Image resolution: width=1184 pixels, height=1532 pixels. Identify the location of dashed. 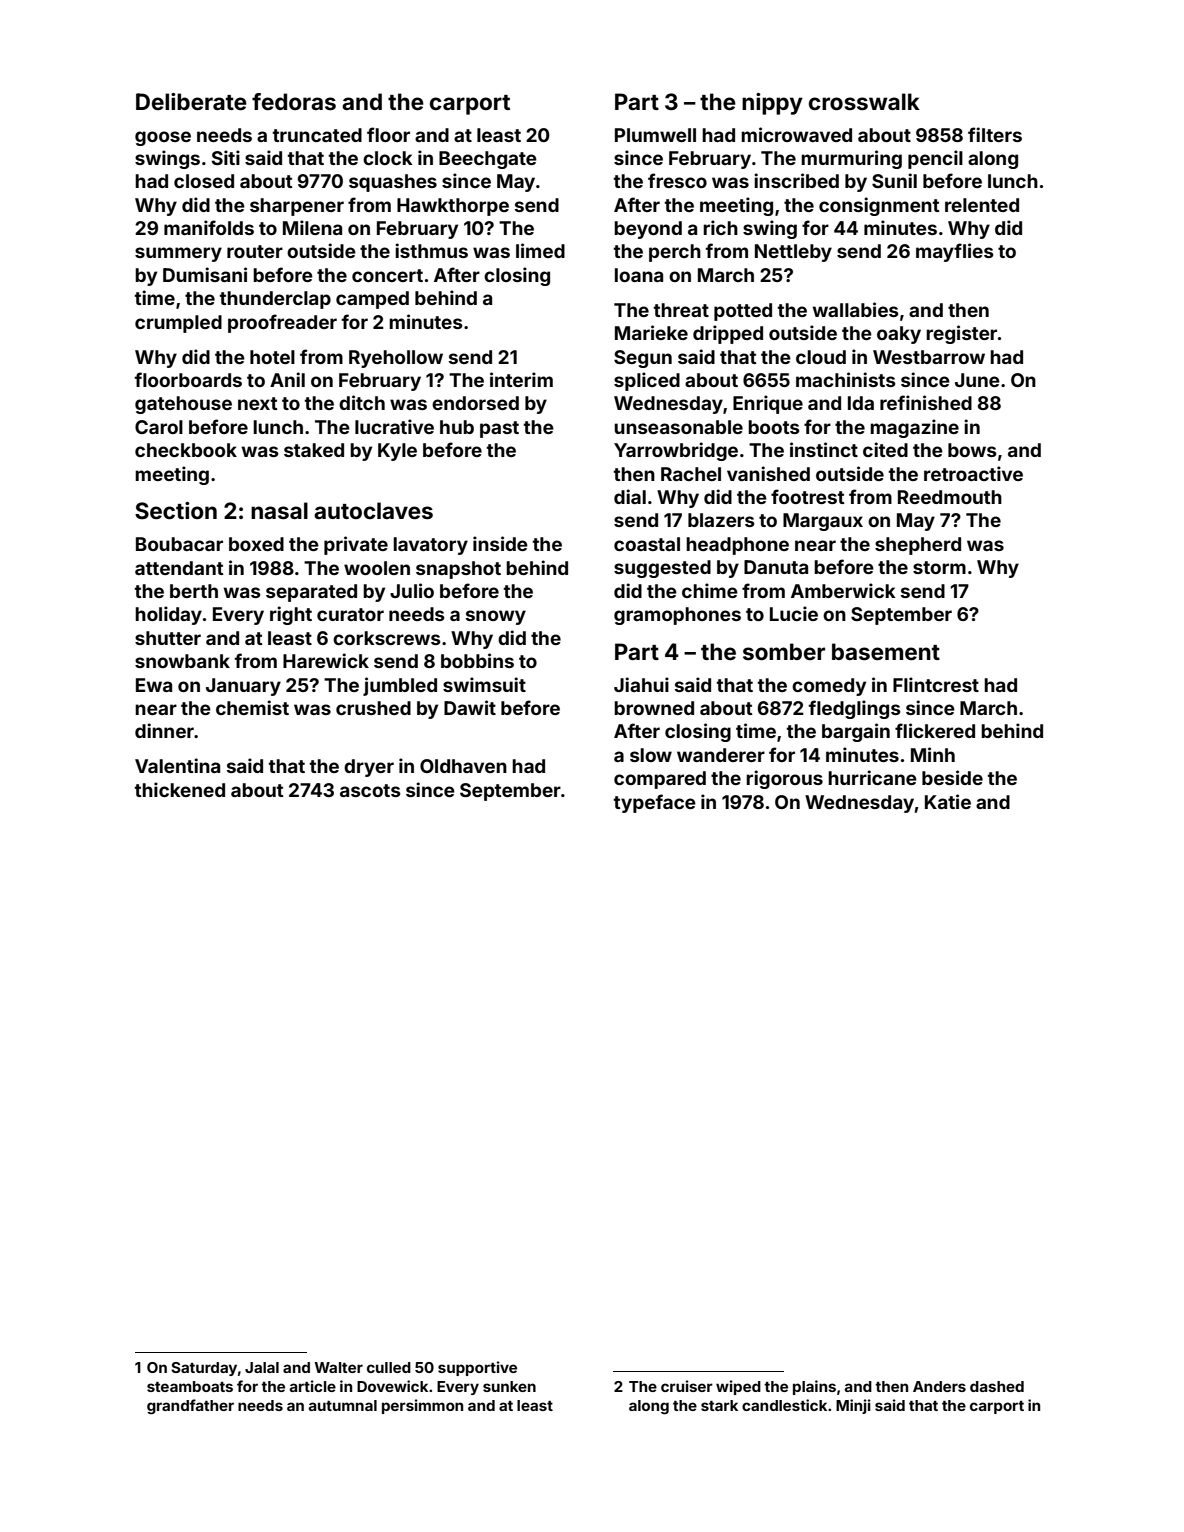
(997, 1386).
